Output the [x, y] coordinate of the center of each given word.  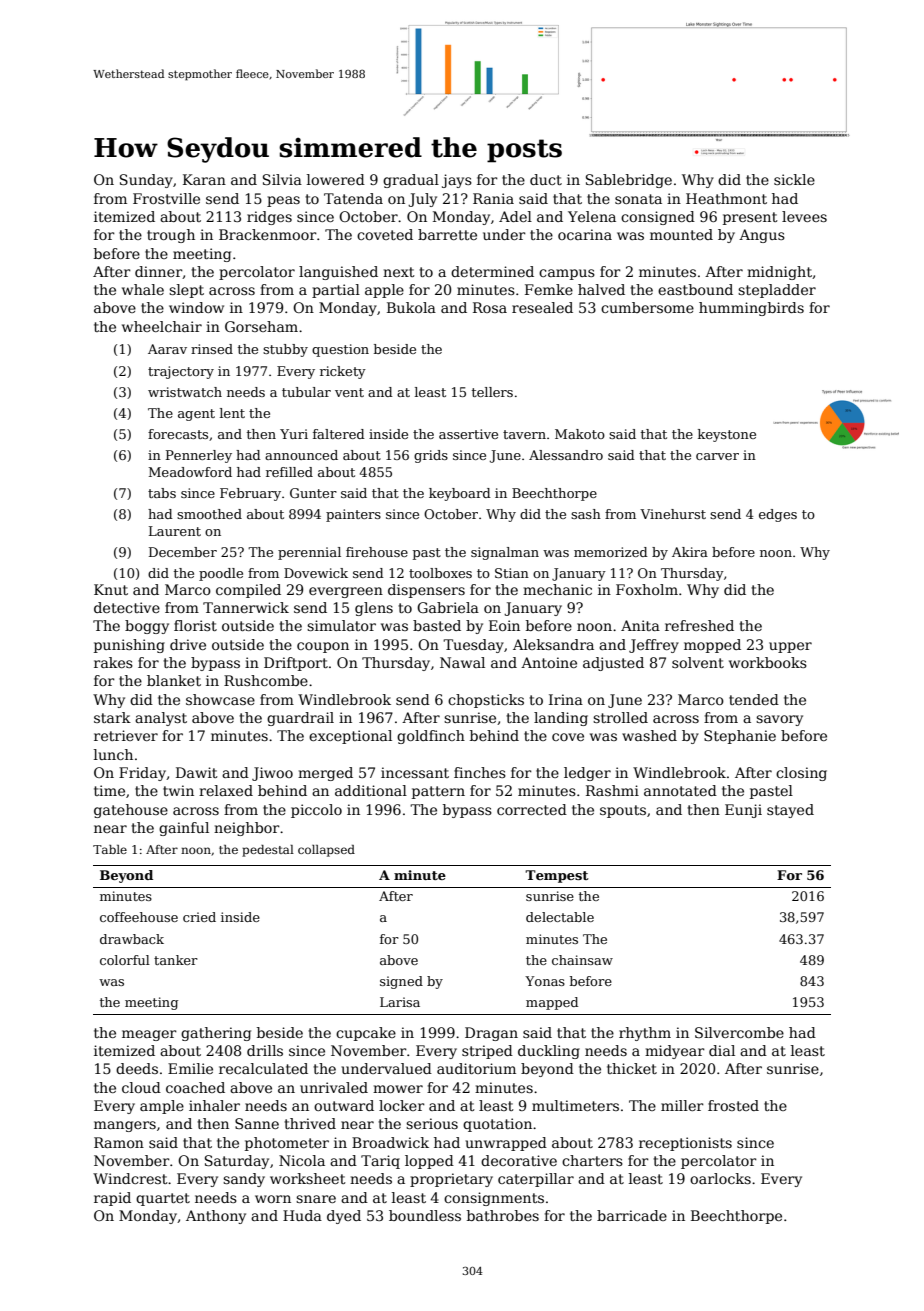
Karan [204, 179]
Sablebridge [629, 181]
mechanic [557, 589]
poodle [221, 574]
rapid [112, 1199]
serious [432, 1123]
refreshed [699, 625]
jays [457, 181]
